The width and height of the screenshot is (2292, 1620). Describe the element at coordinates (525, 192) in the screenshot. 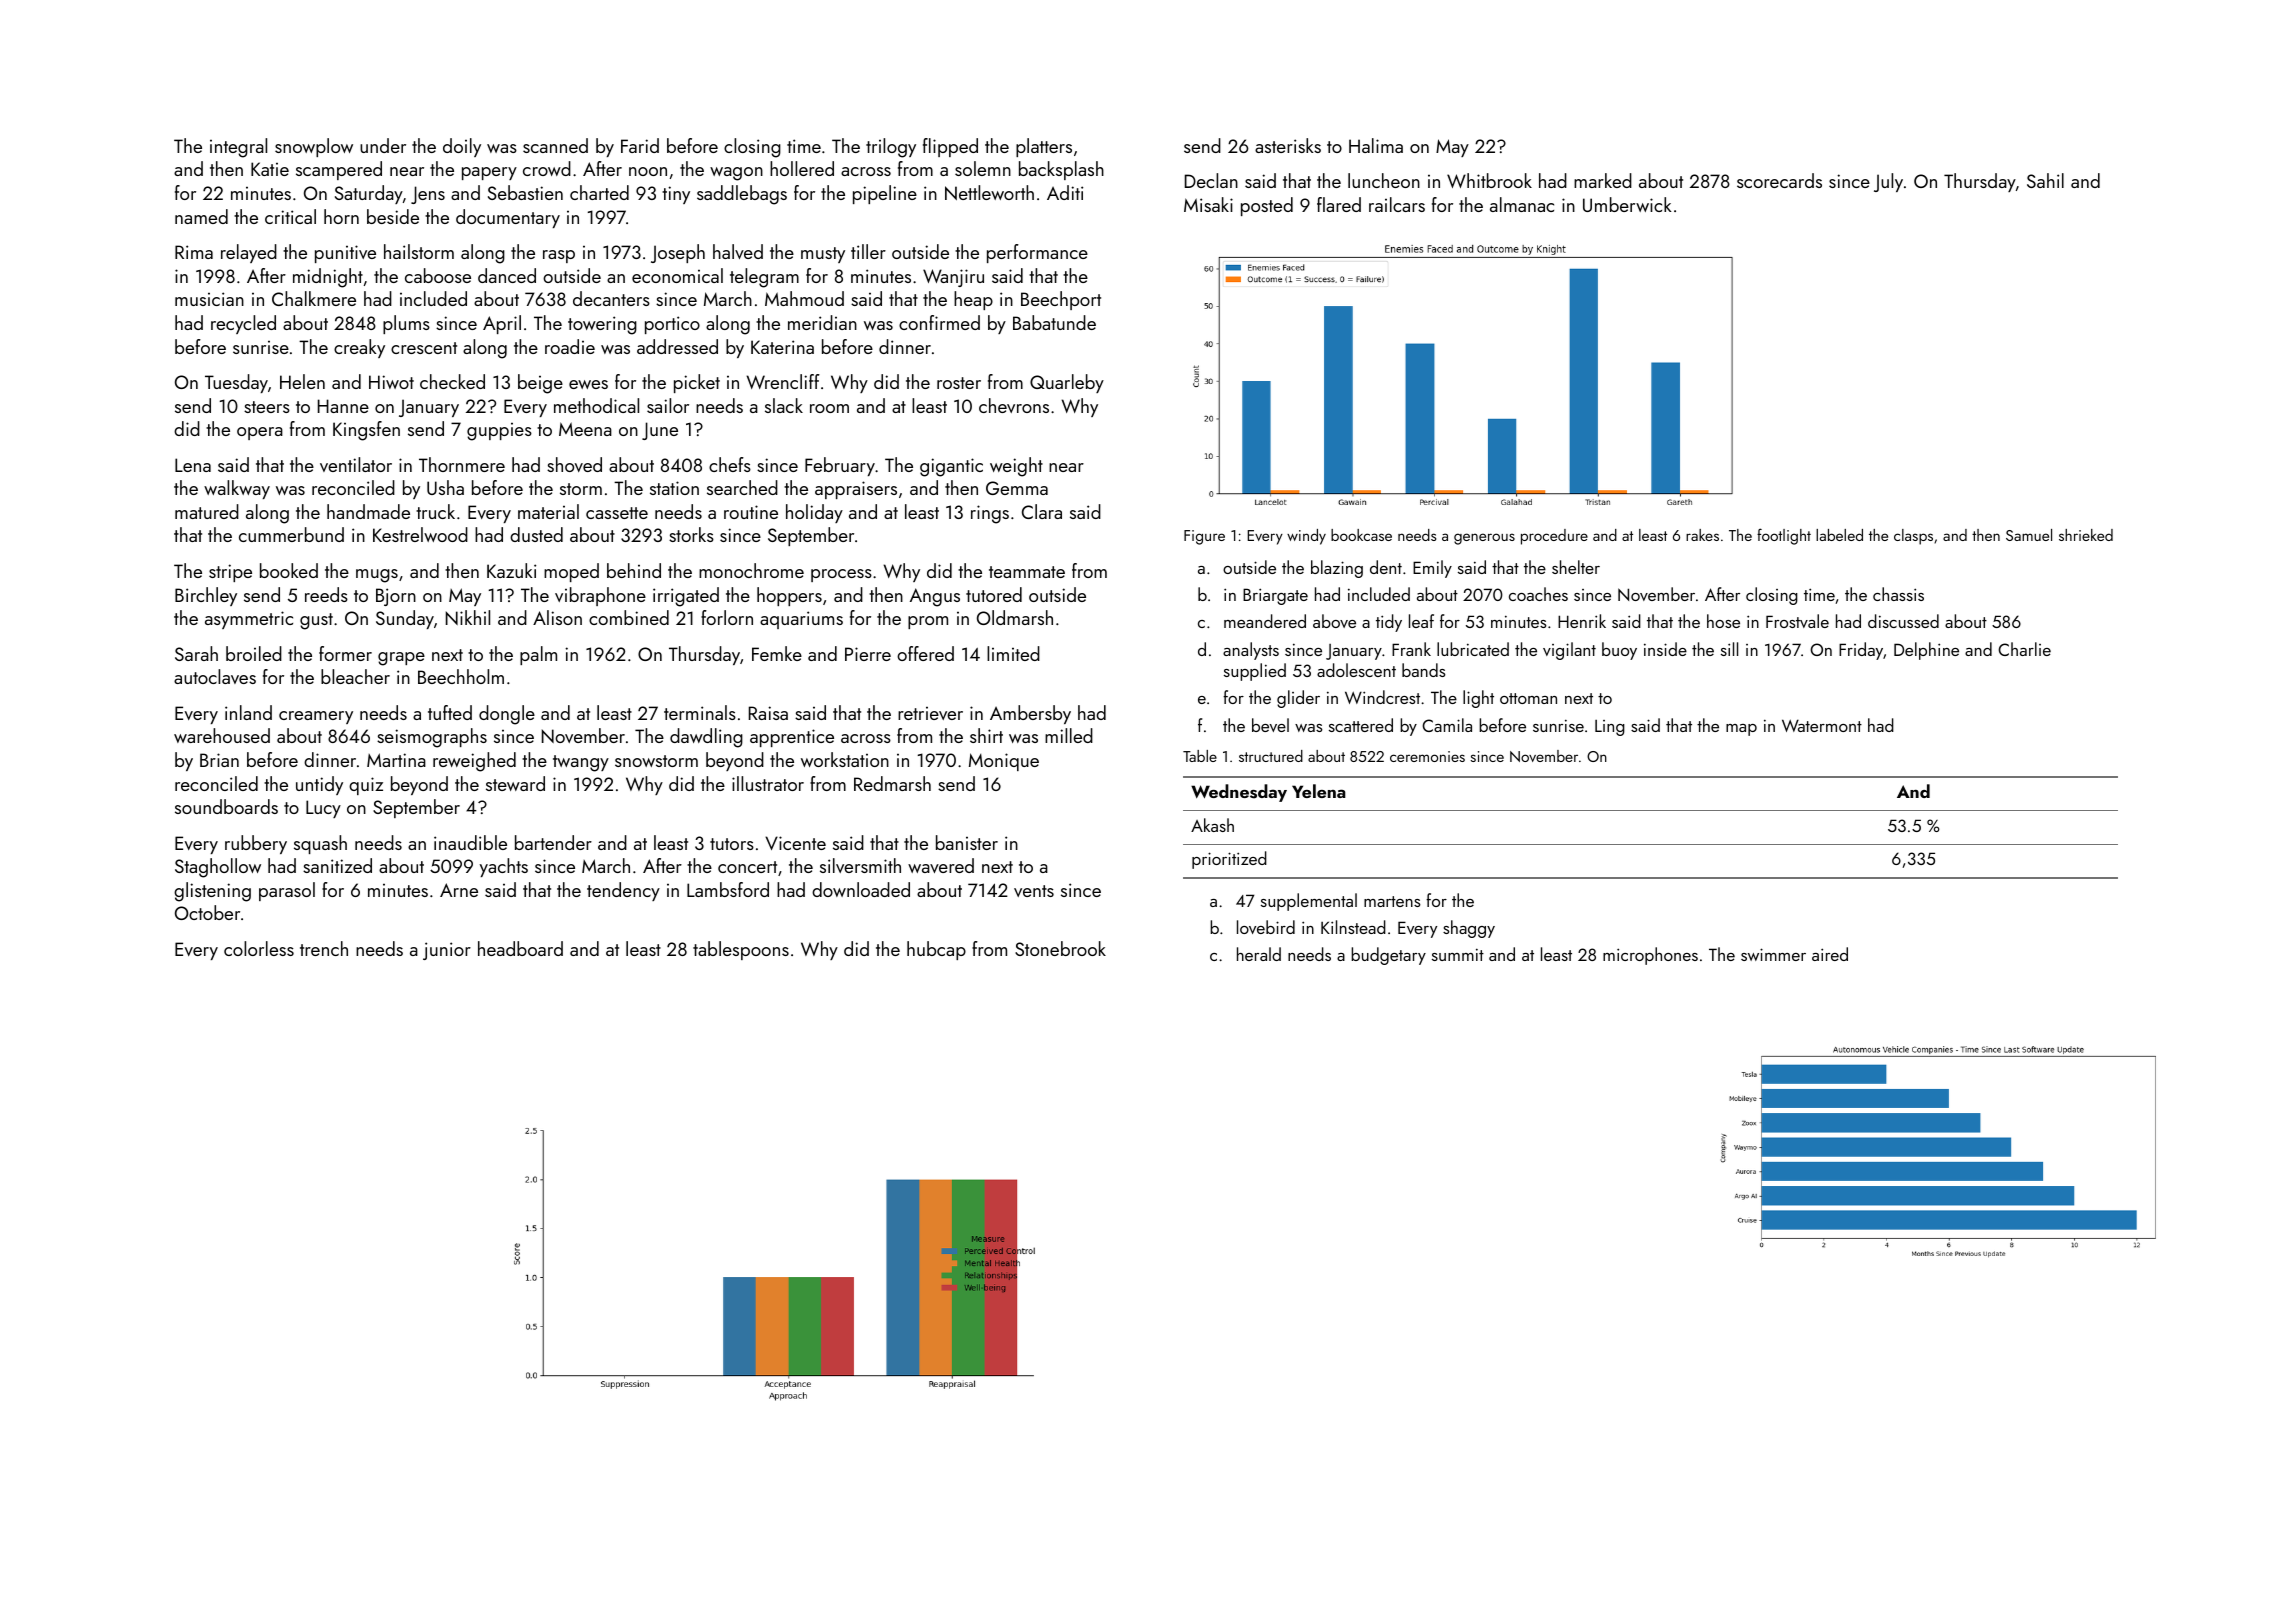

I see `Sebastien` at that location.
